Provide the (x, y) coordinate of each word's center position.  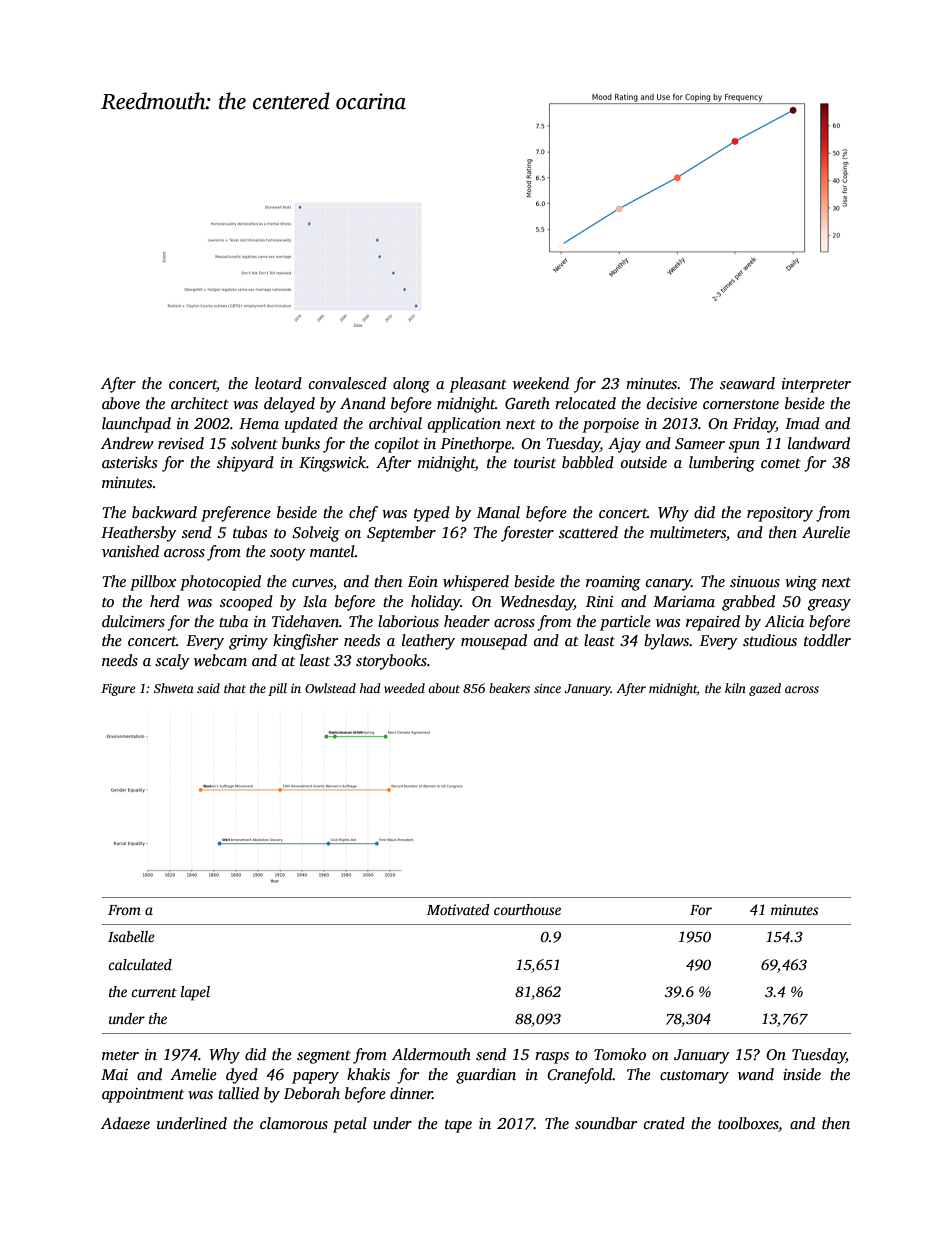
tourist (535, 462)
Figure (118, 690)
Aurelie (826, 532)
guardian (486, 1076)
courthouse (527, 909)
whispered (476, 583)
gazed (765, 689)
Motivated (458, 909)
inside (802, 1074)
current (154, 992)
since (547, 688)
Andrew (127, 443)
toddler (827, 640)
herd (165, 601)
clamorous (294, 1123)
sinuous (755, 582)
